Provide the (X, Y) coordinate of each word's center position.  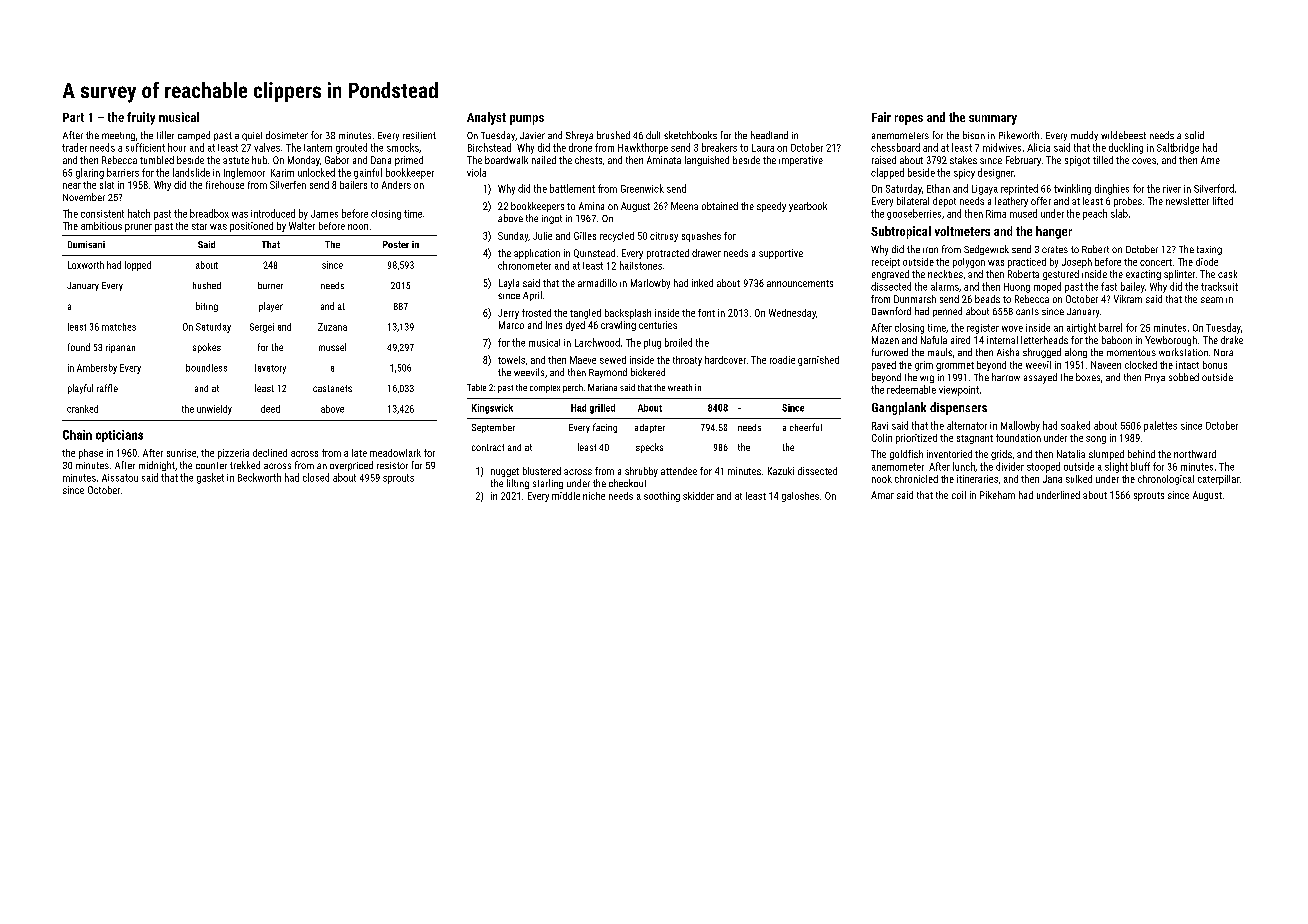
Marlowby (650, 284)
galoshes (800, 497)
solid (1194, 135)
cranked (82, 409)
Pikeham (997, 495)
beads (987, 299)
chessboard (895, 147)
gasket (210, 478)
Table (476, 387)
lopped (138, 266)
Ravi (880, 426)
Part (73, 117)
